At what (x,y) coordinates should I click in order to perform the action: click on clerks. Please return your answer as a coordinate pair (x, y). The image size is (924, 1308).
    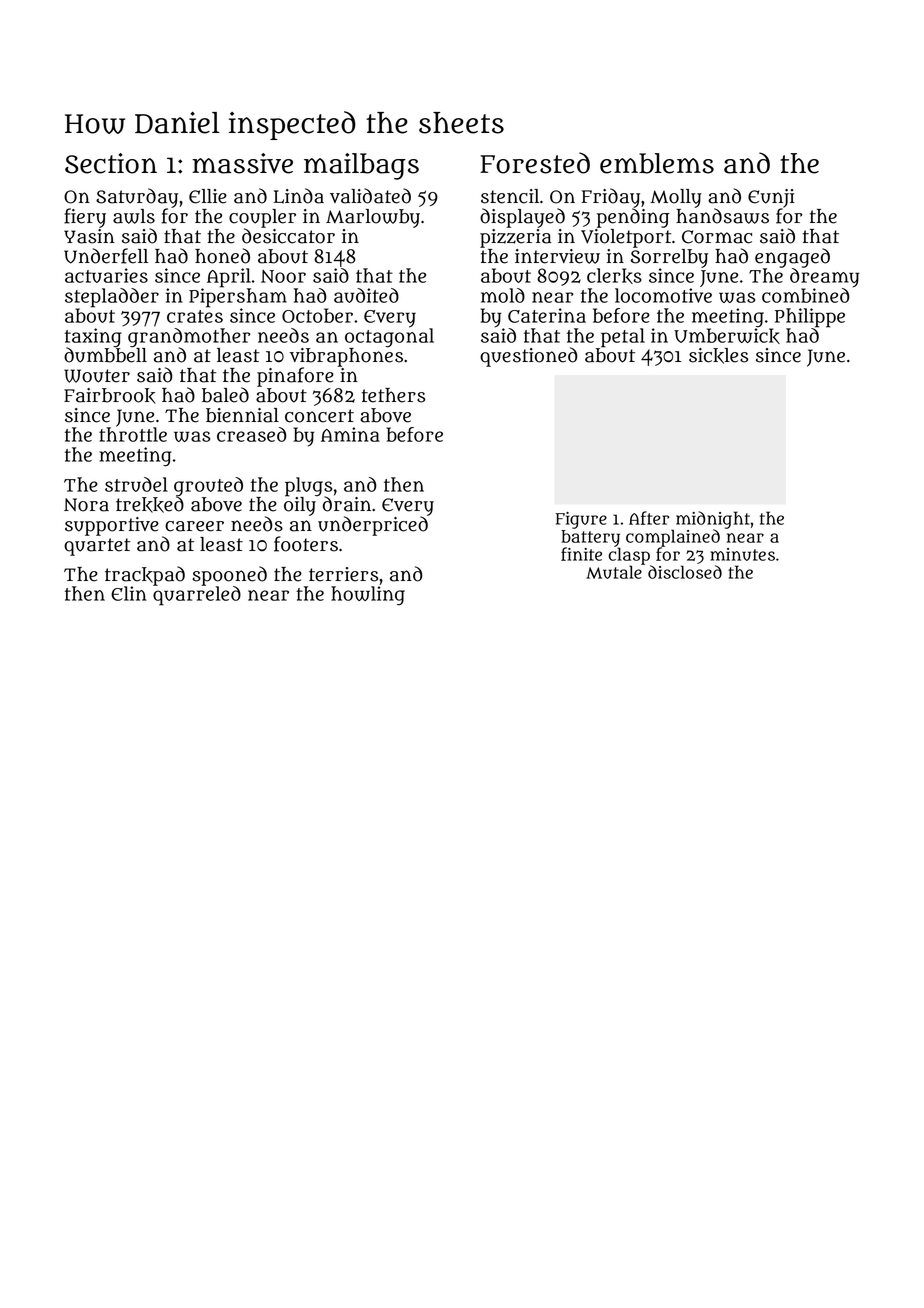
    Looking at the image, I should click on (614, 276).
